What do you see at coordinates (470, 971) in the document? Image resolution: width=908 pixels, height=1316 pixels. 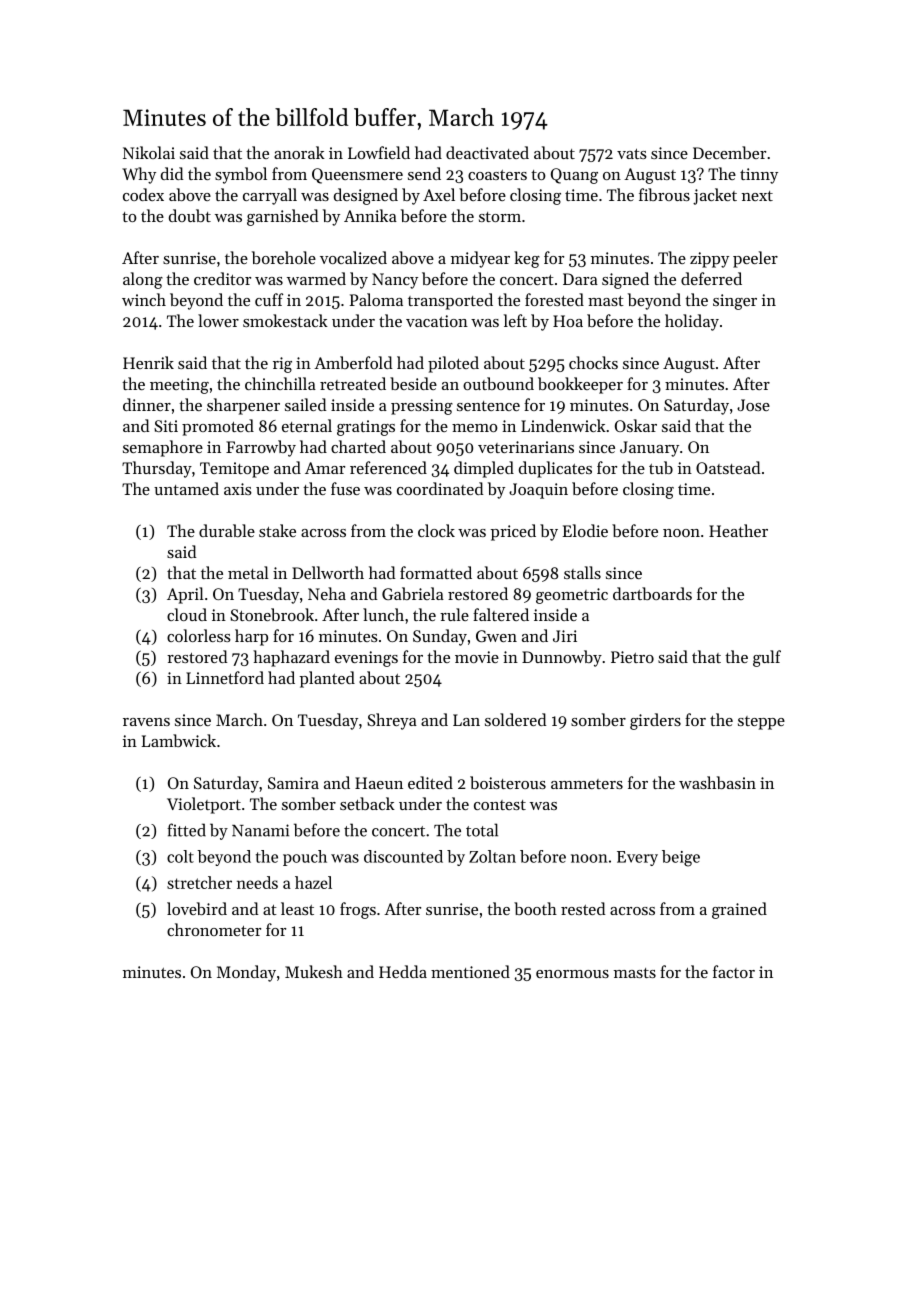 I see `mentioned` at bounding box center [470, 971].
